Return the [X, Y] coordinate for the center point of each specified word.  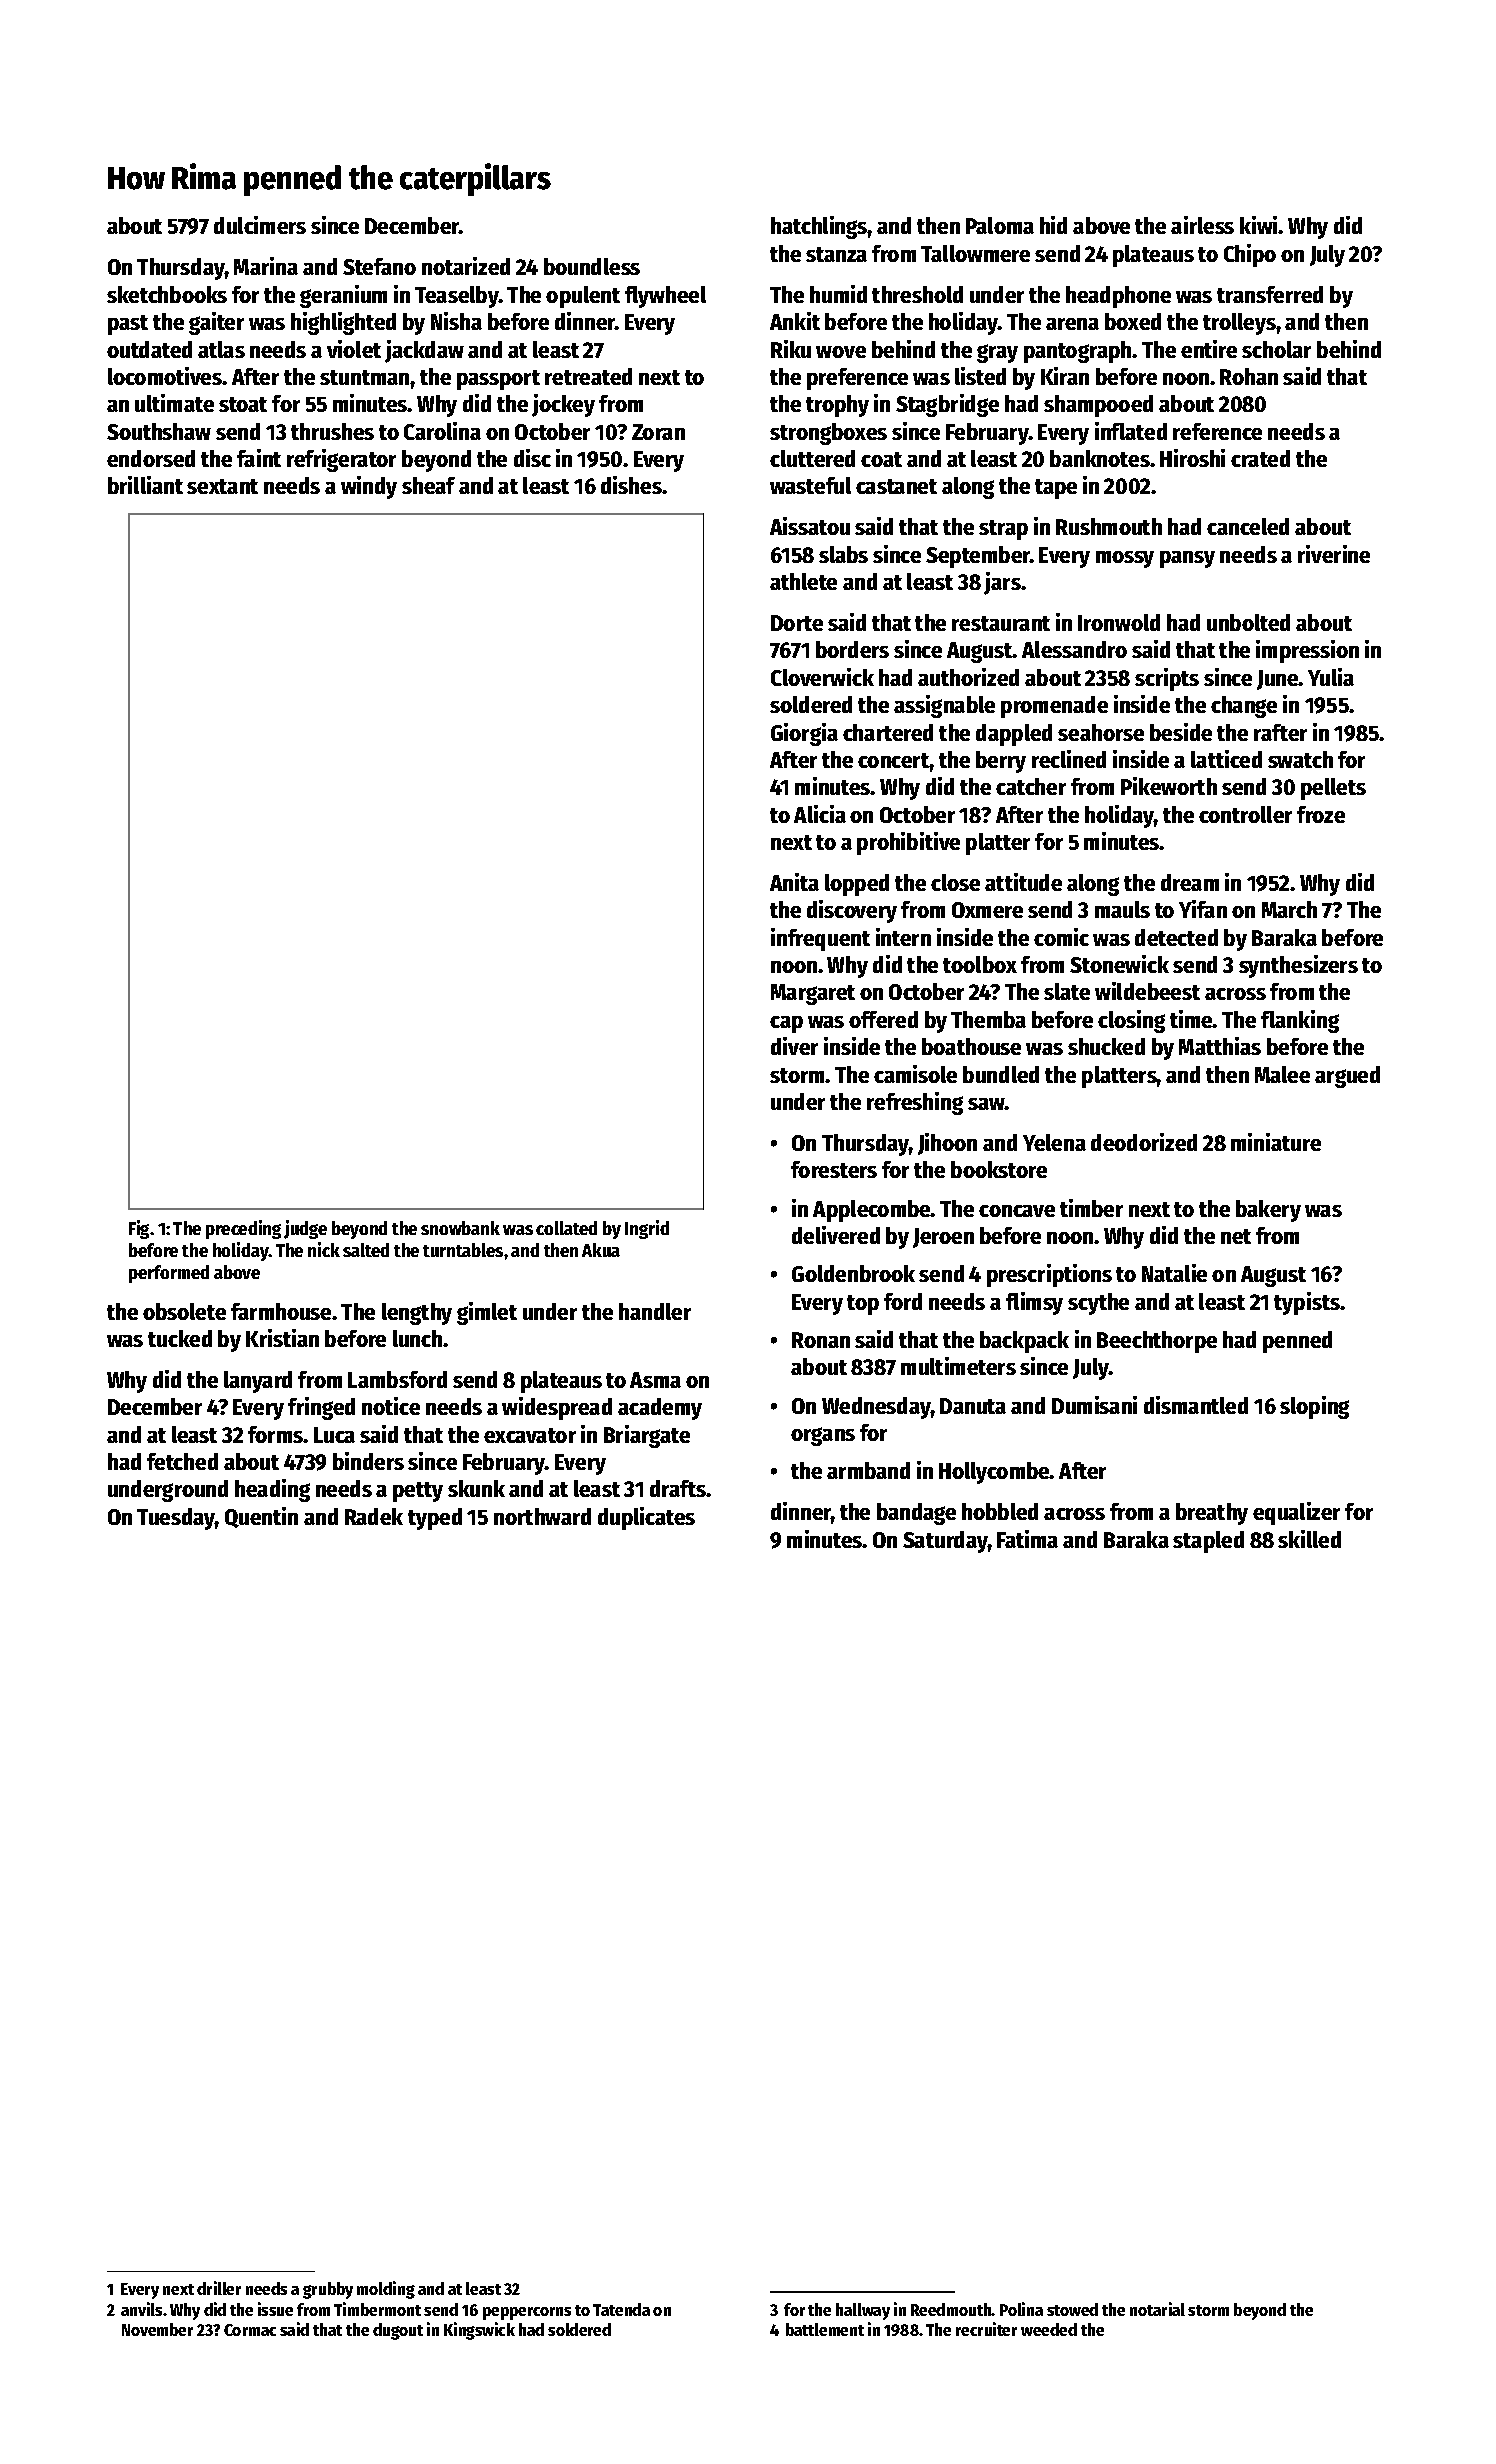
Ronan [821, 1340]
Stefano [379, 266]
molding [386, 2290]
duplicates [646, 1518]
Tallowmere [975, 253]
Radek [374, 1516]
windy [369, 487]
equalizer [1296, 1513]
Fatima [1027, 1539]
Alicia [820, 814]
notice [391, 1406]
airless [1202, 225]
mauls [1122, 909]
